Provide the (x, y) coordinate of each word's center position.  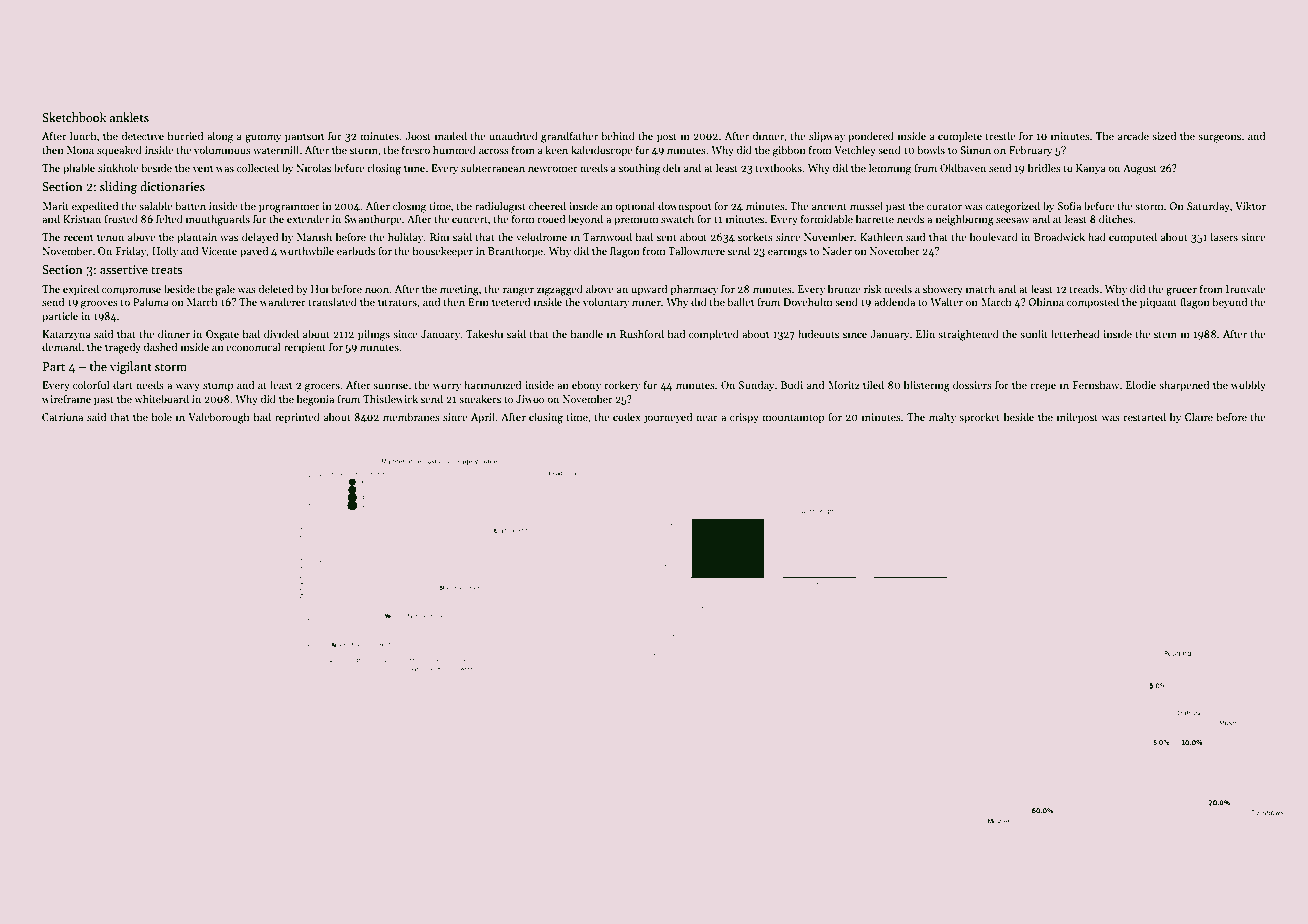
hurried (185, 135)
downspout (684, 206)
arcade (1133, 135)
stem (1165, 334)
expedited (95, 206)
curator (944, 206)
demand (61, 346)
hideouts (818, 333)
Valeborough (218, 418)
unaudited (513, 135)
